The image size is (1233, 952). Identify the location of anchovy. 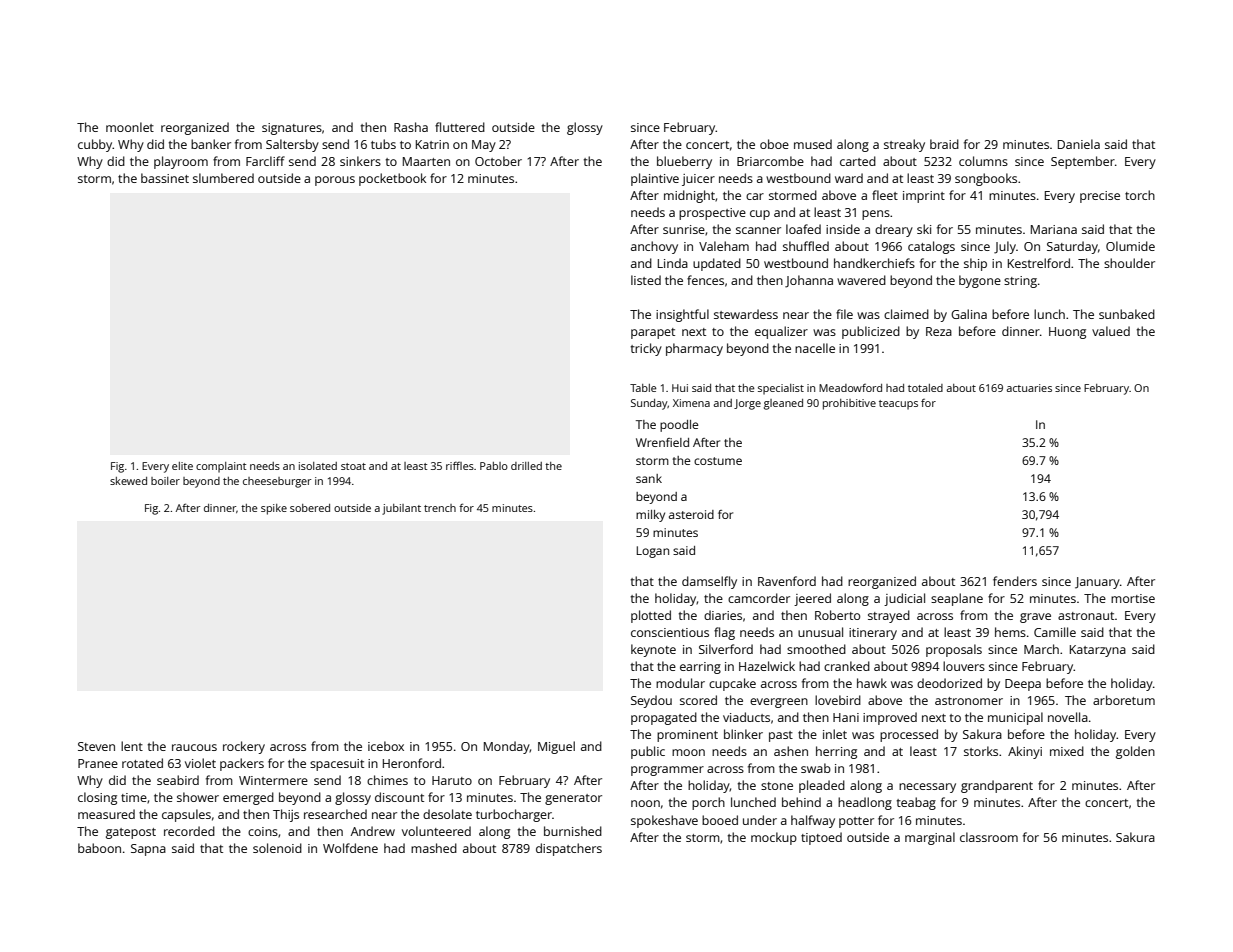
(654, 247).
